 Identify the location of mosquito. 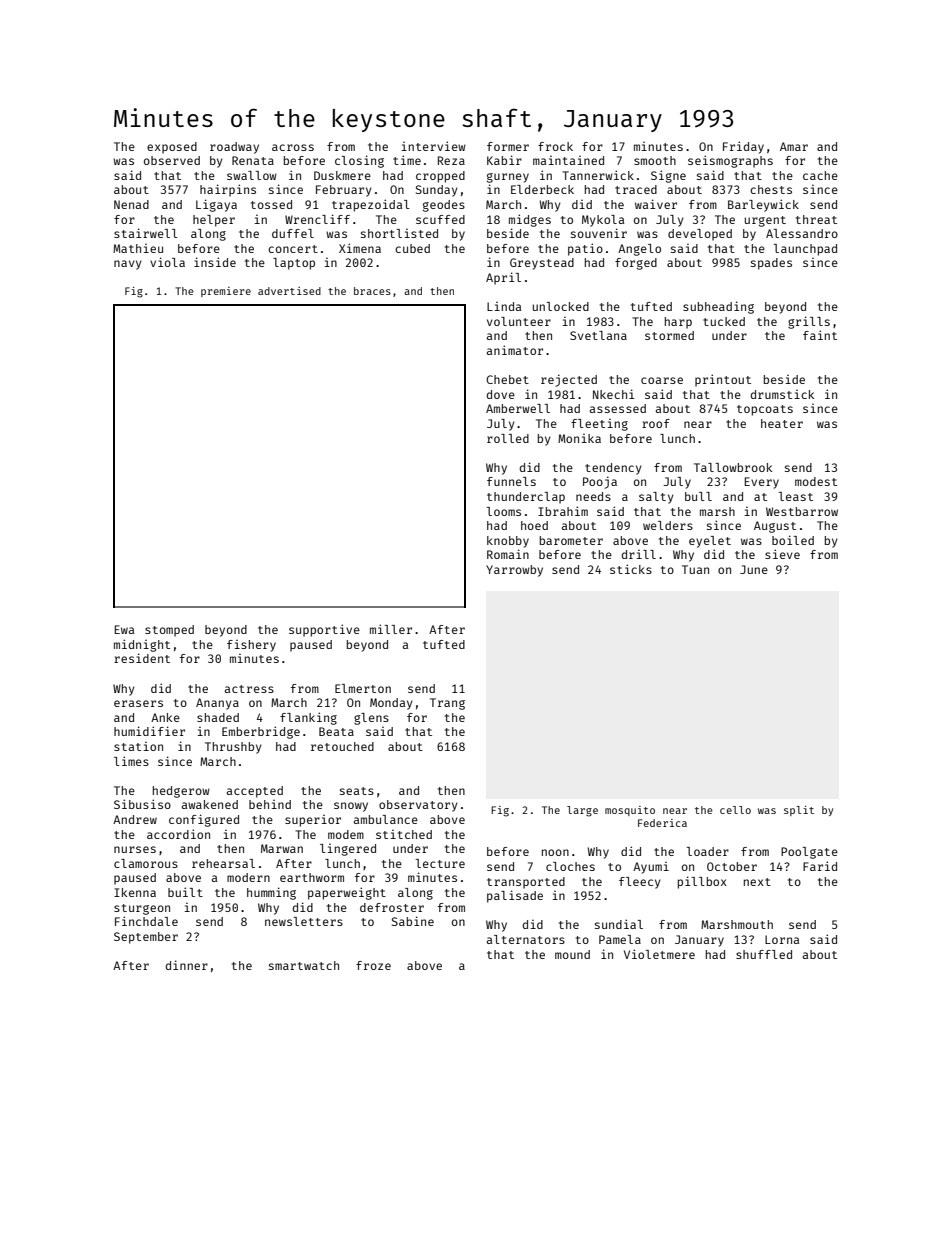
(630, 811).
